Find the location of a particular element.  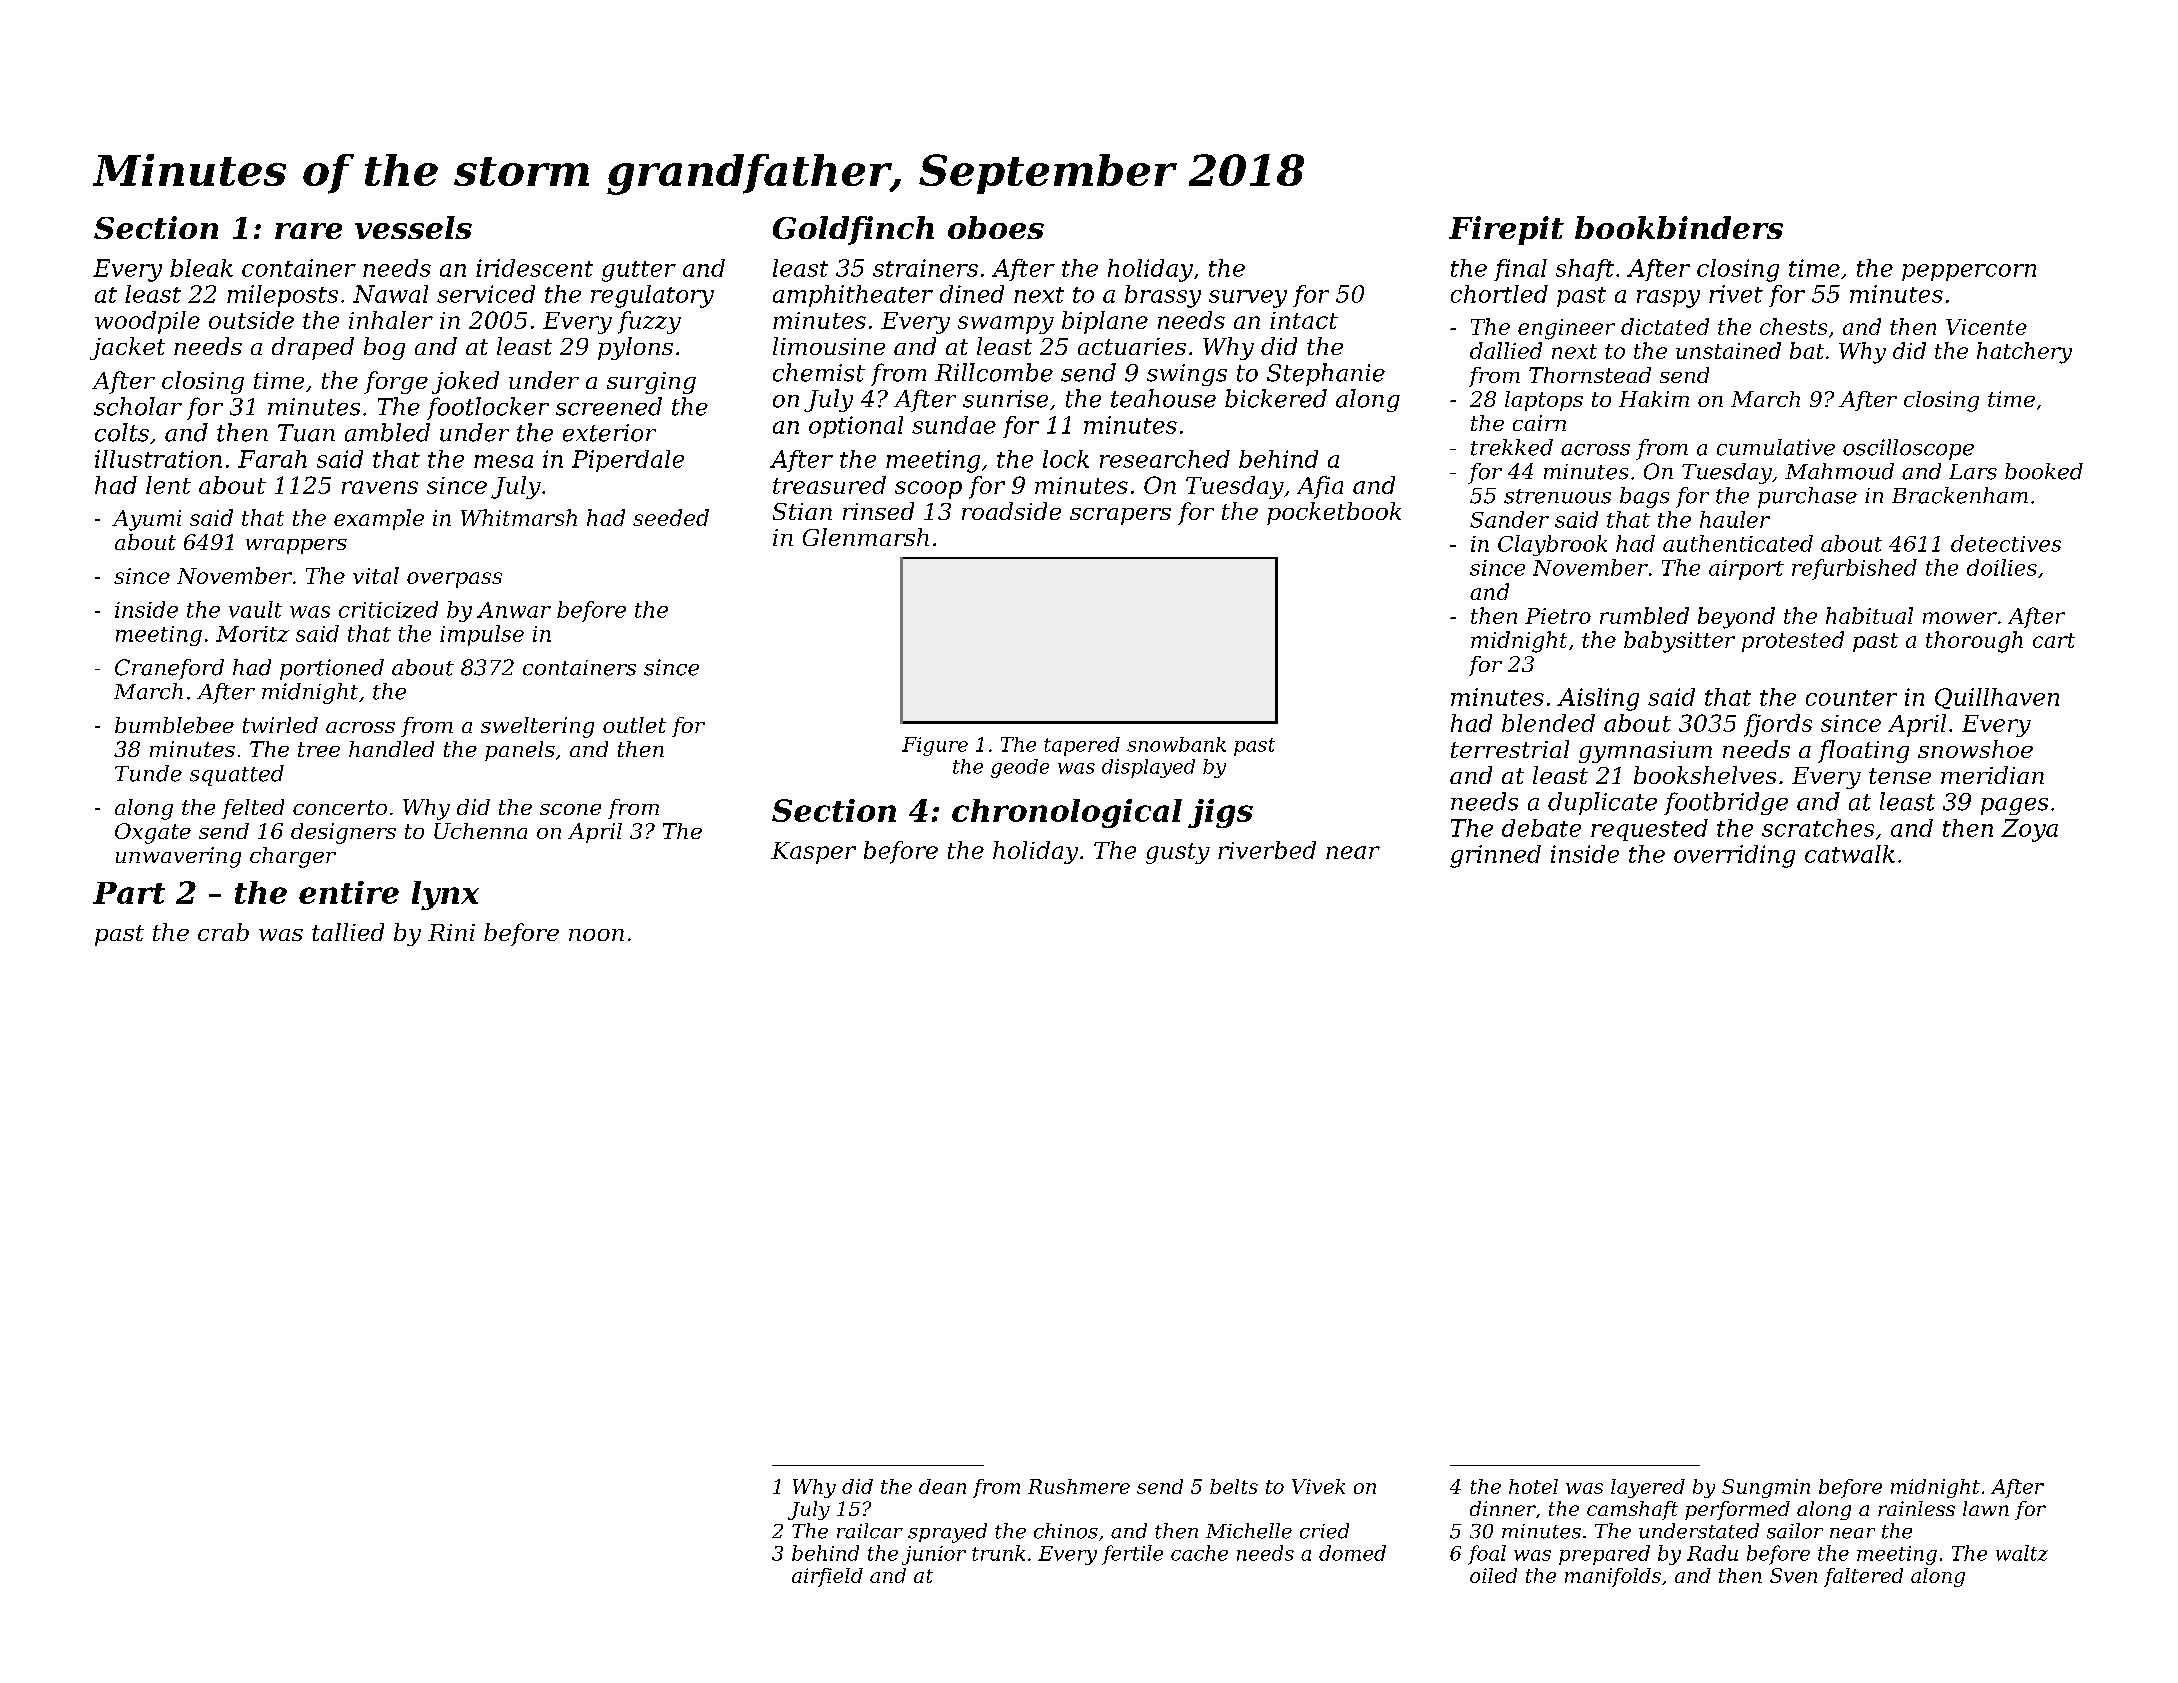

Figure is located at coordinates (935, 746).
